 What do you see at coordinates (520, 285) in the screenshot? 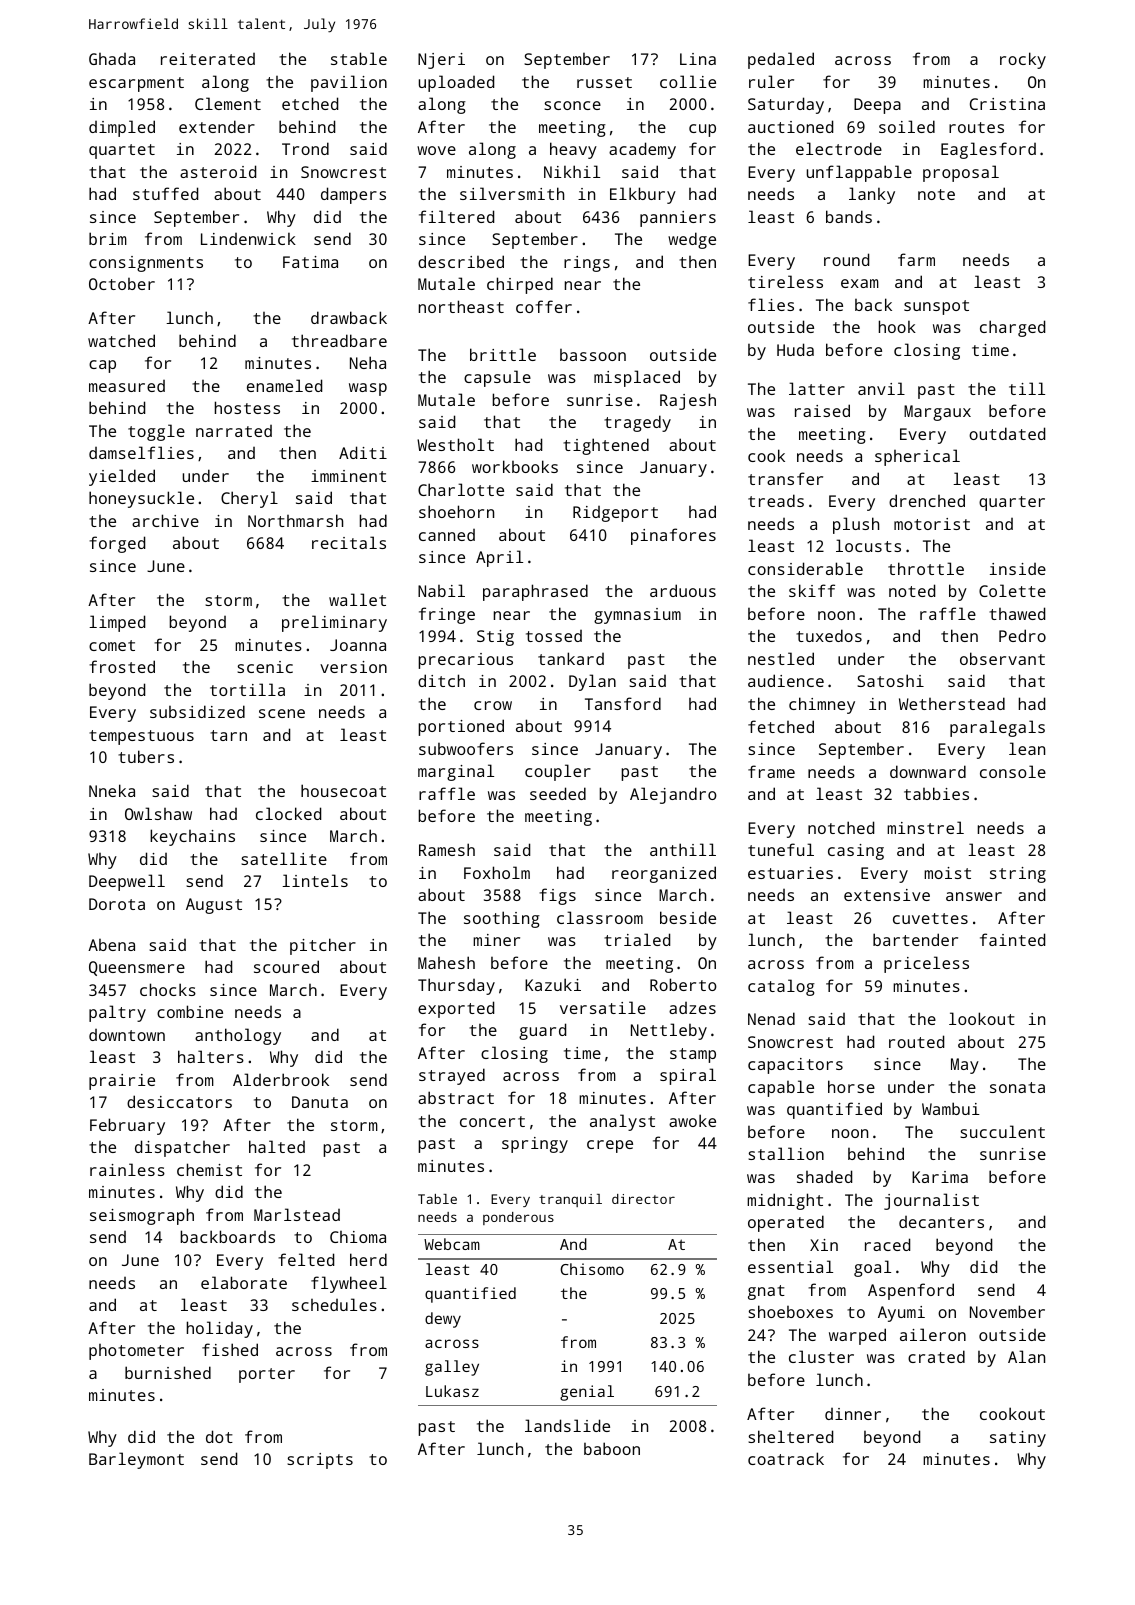
I see `chirped` at bounding box center [520, 285].
